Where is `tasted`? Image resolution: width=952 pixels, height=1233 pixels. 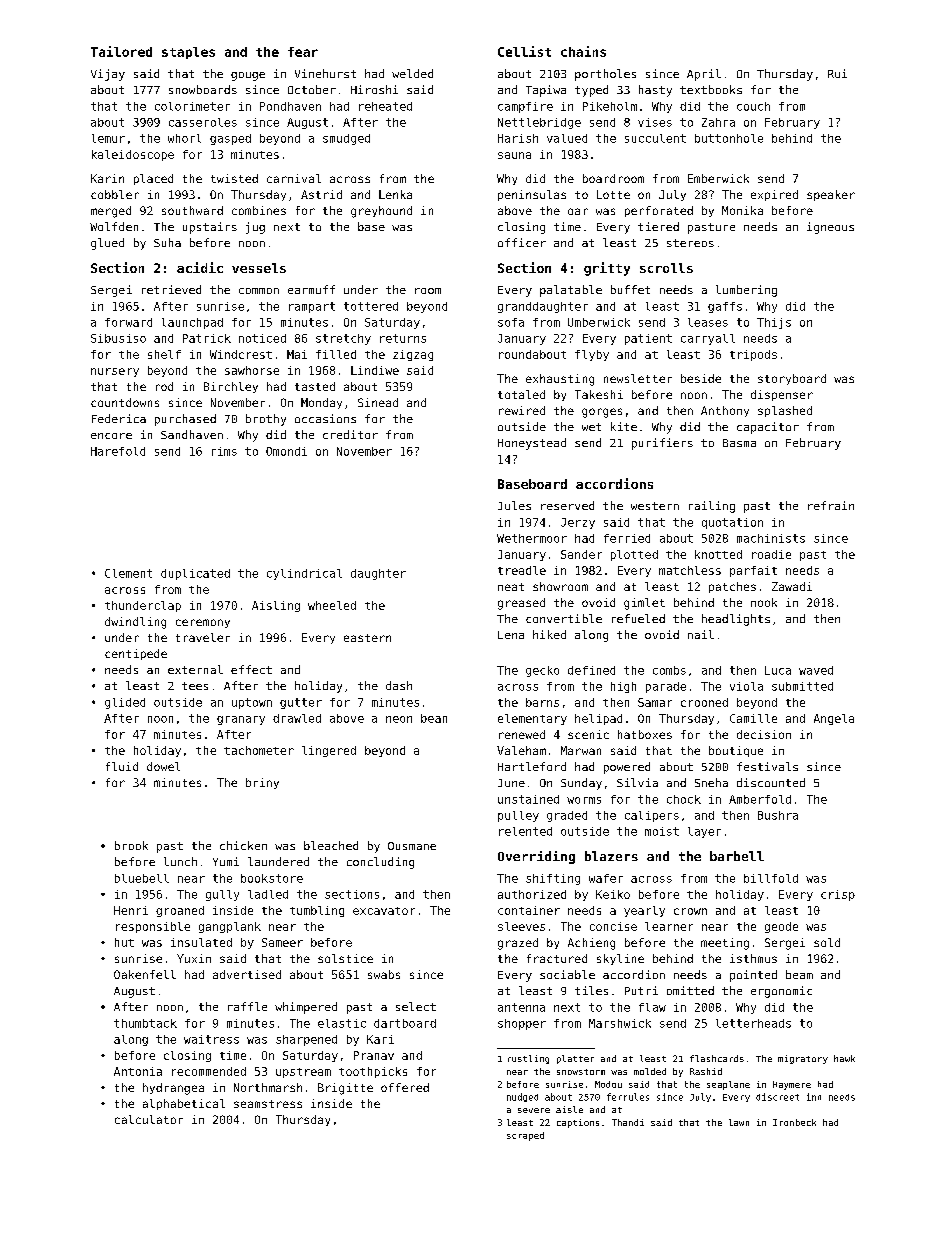
tasted is located at coordinates (315, 386).
